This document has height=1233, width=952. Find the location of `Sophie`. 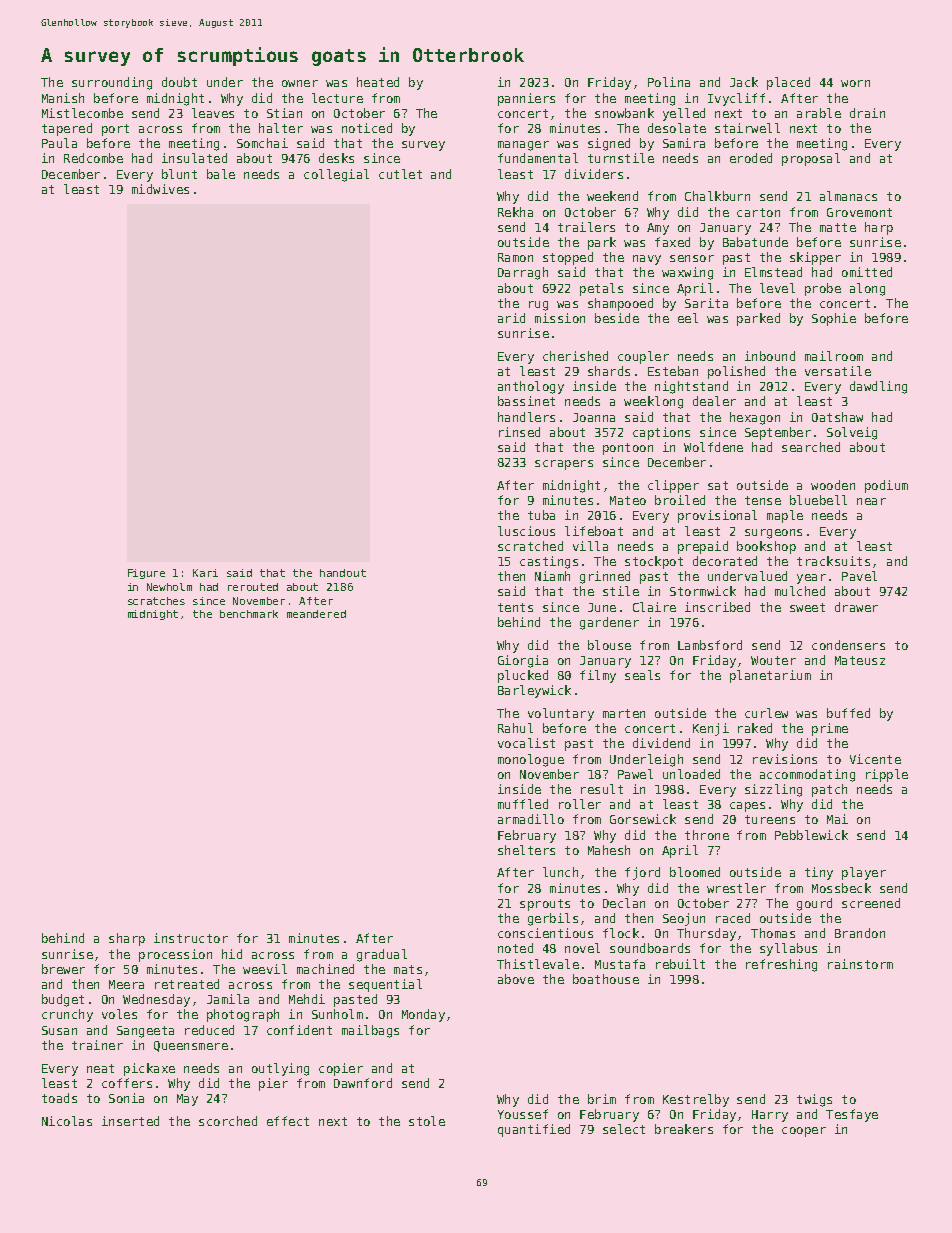

Sophie is located at coordinates (834, 319).
